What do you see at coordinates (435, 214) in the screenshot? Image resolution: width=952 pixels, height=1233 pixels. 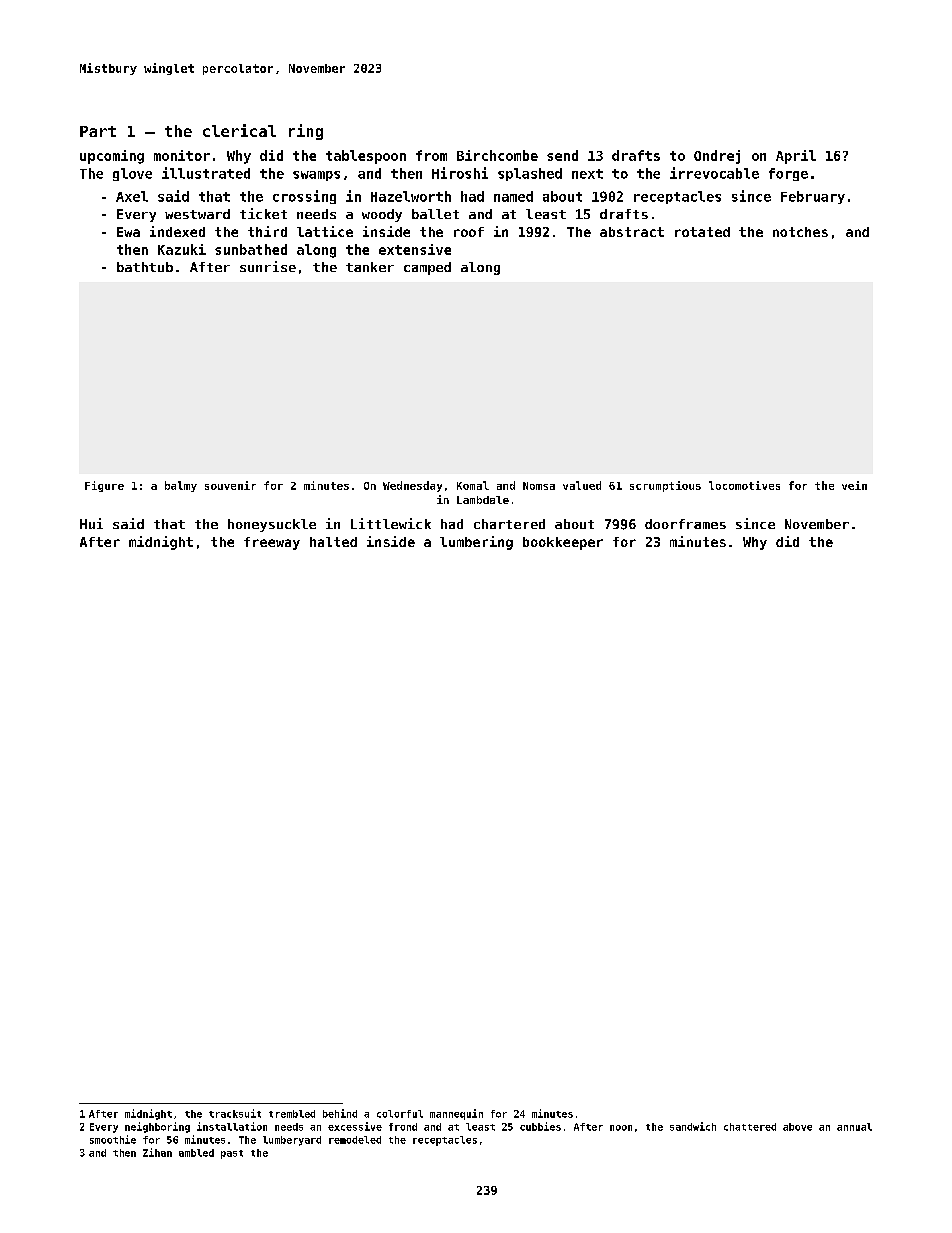 I see `ballet` at bounding box center [435, 214].
